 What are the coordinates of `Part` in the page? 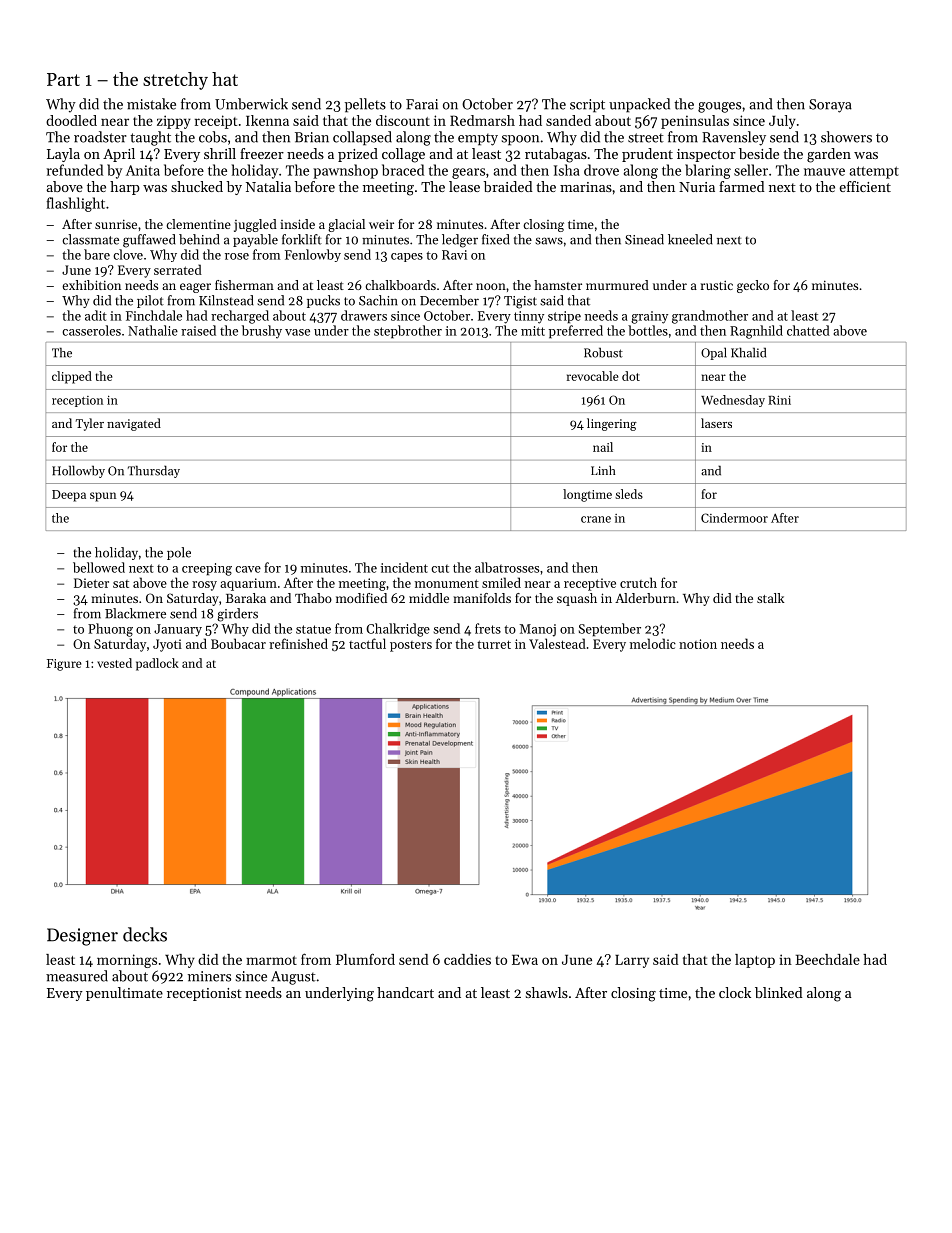 It's located at (63, 79).
